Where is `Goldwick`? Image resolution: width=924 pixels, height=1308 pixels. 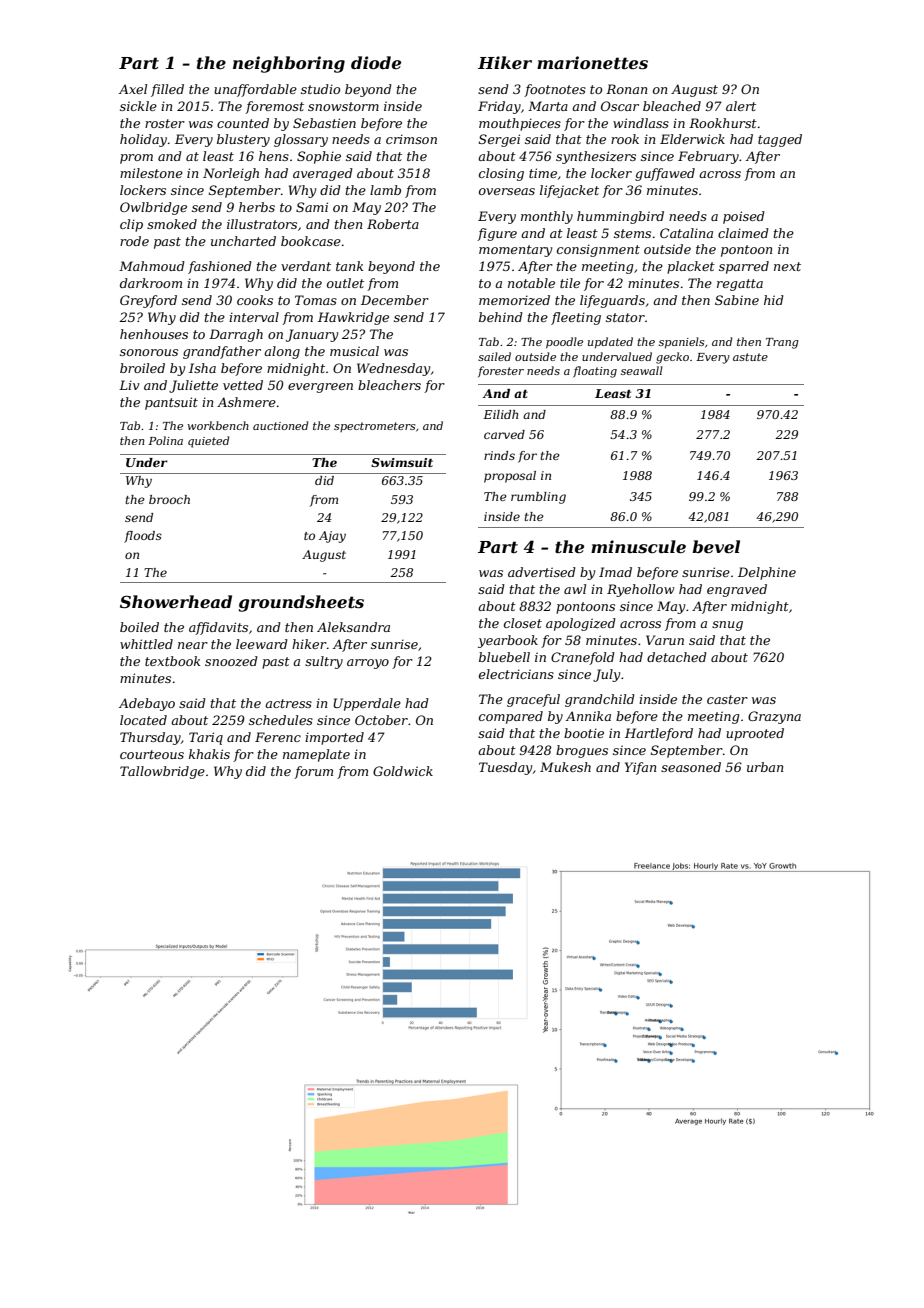
Goldwick is located at coordinates (403, 771).
